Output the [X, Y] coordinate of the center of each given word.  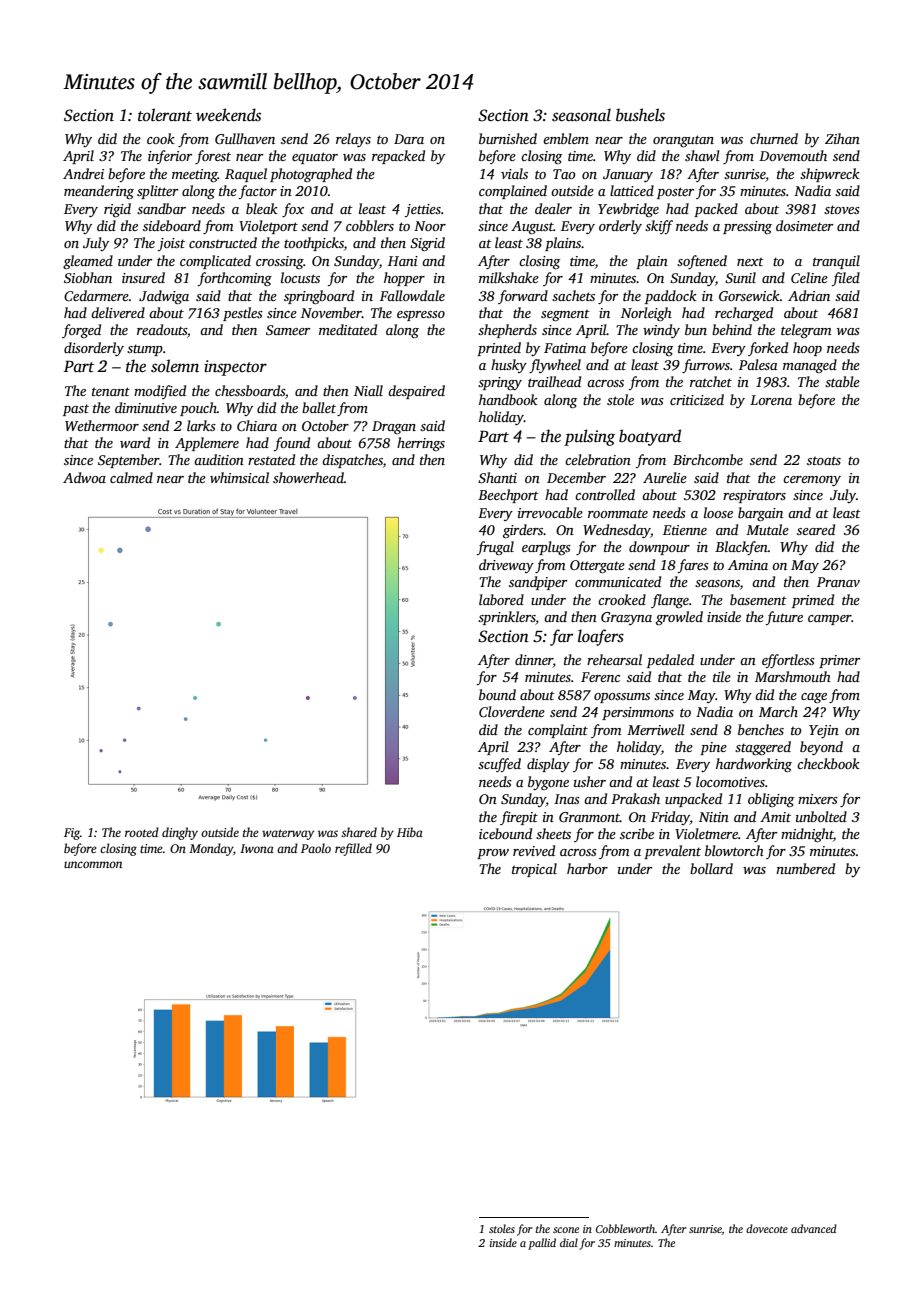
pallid [542, 1244]
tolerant [165, 115]
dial [569, 1242]
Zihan [842, 138]
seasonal [581, 115]
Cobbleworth [625, 1228]
